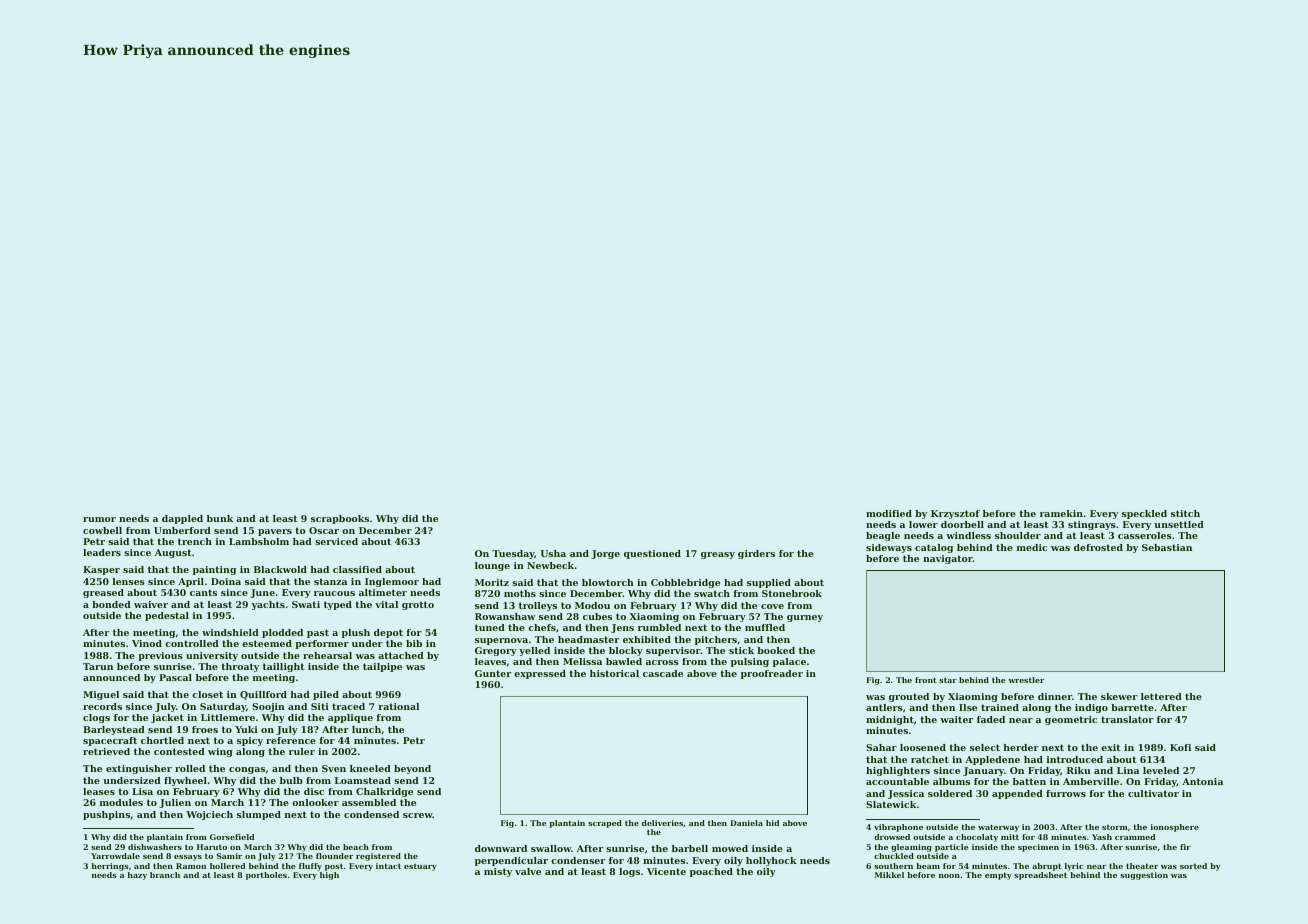  I want to click on branch, so click(165, 875).
